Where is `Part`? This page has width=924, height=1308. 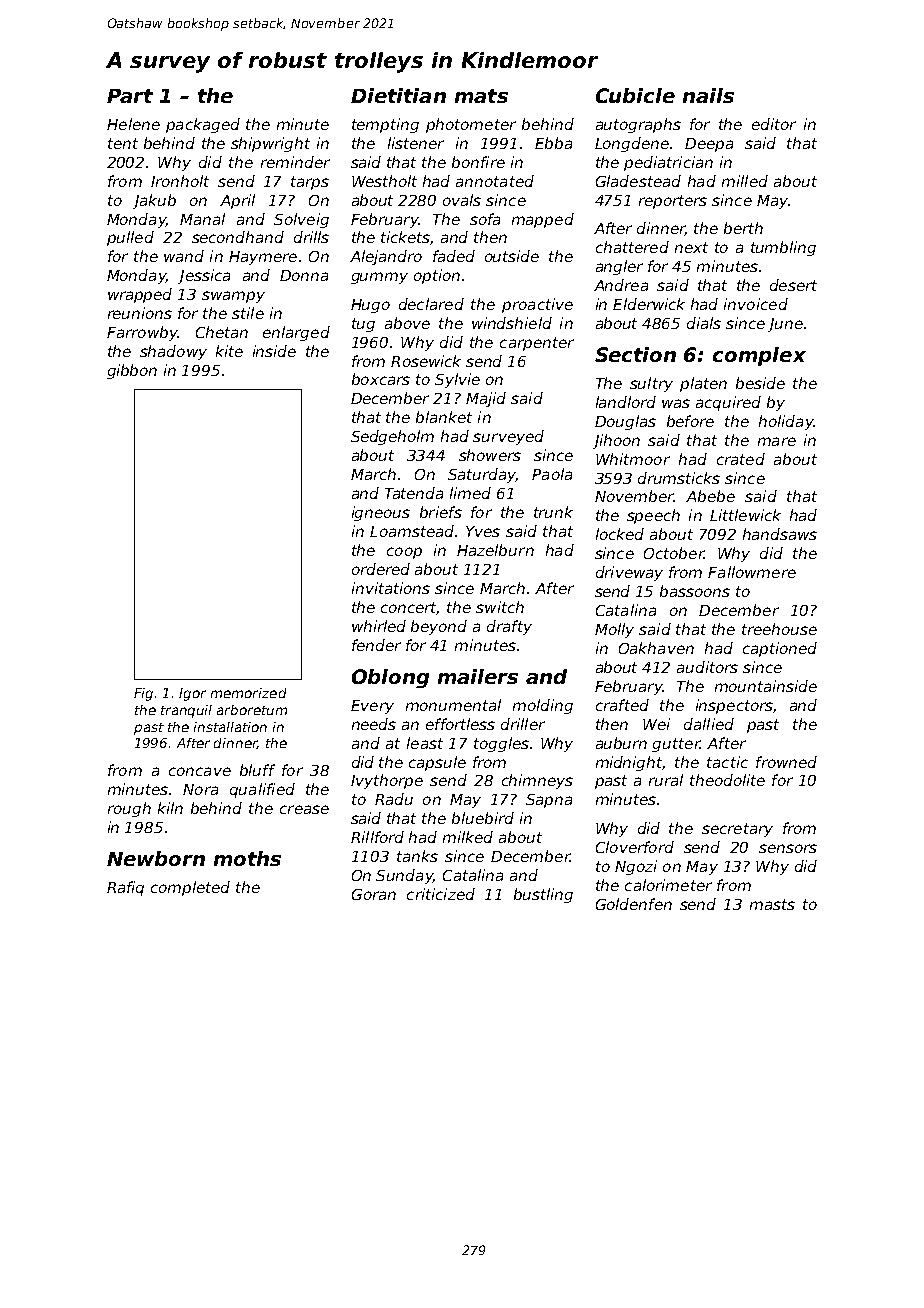
Part is located at coordinates (130, 96).
